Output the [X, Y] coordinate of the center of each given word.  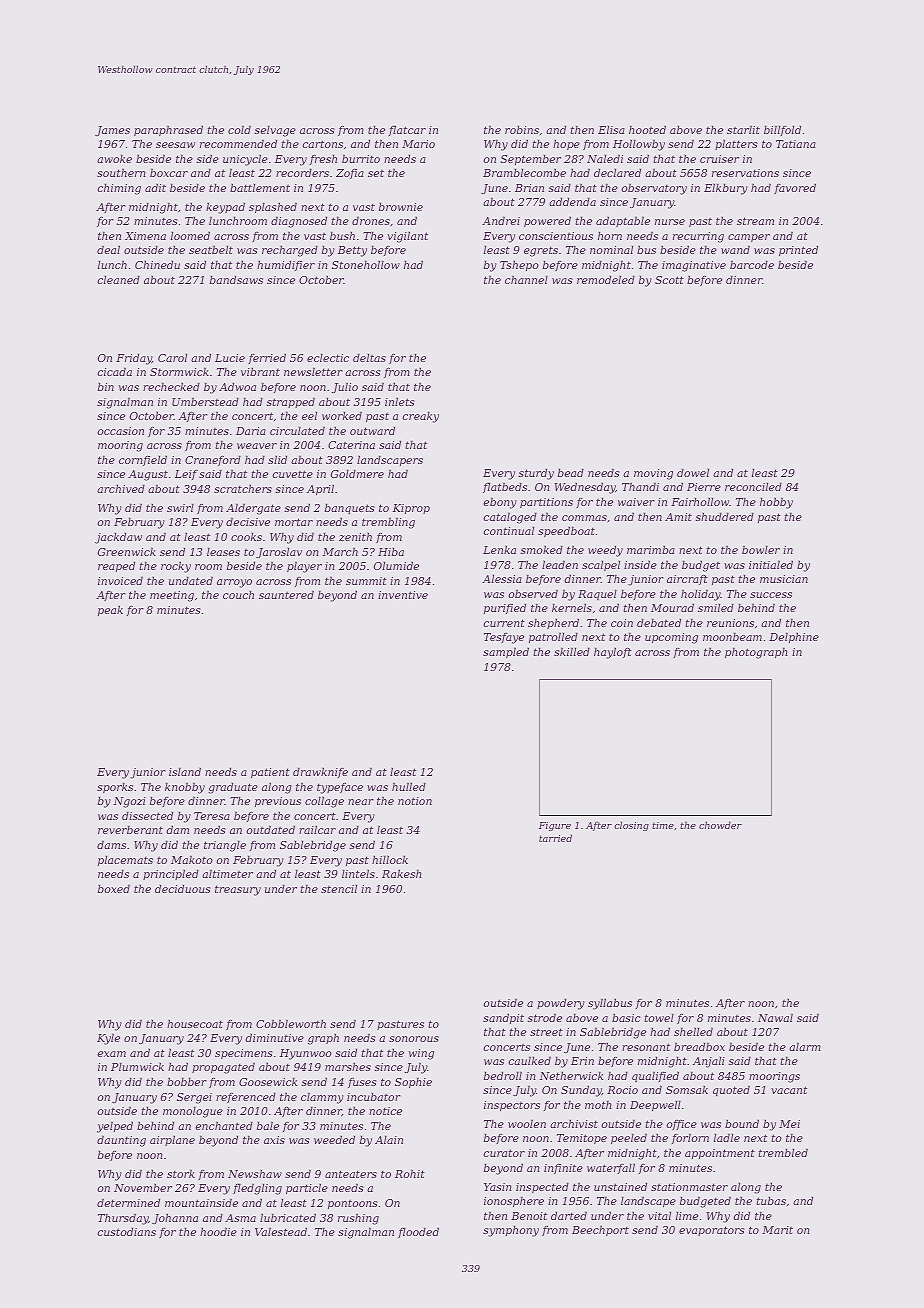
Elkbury [726, 189]
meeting [172, 596]
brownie [401, 206]
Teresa [212, 816]
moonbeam [732, 636]
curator [504, 1153]
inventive [403, 595]
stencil [339, 888]
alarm [805, 1046]
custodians [127, 1231]
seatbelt [211, 249]
